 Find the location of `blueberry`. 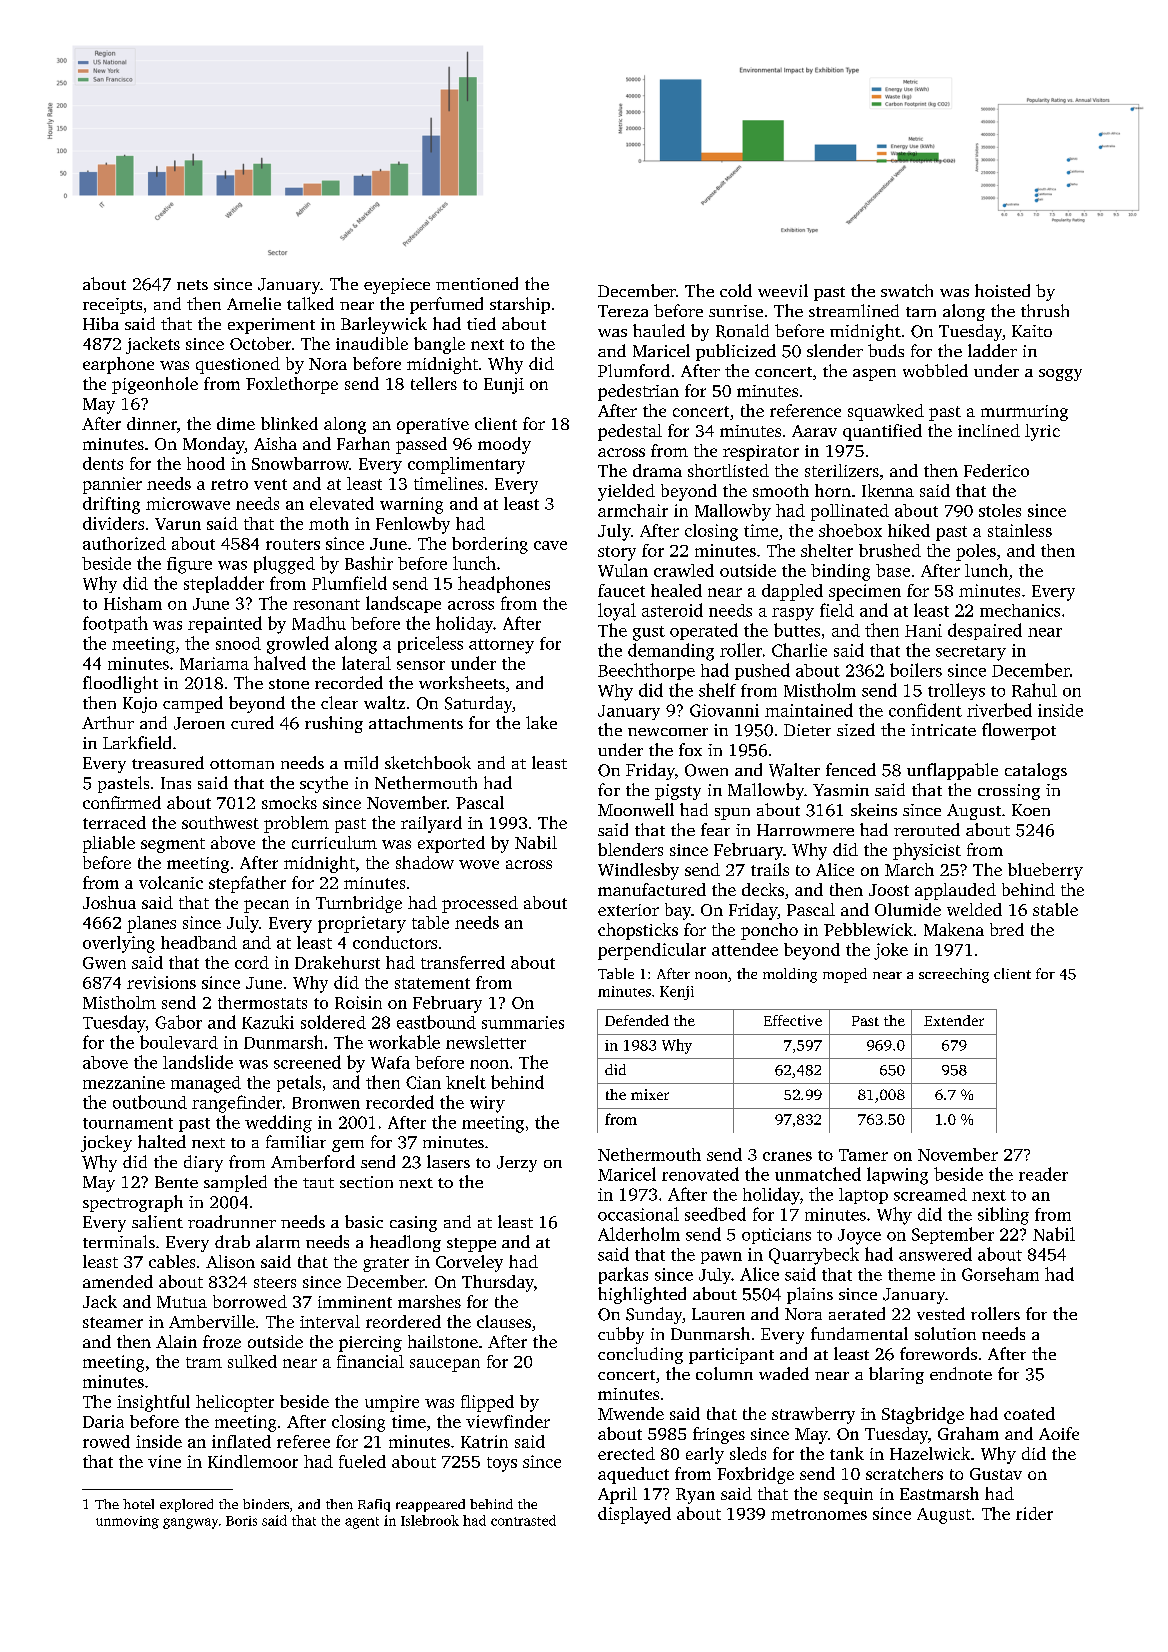

blueberry is located at coordinates (1045, 871).
